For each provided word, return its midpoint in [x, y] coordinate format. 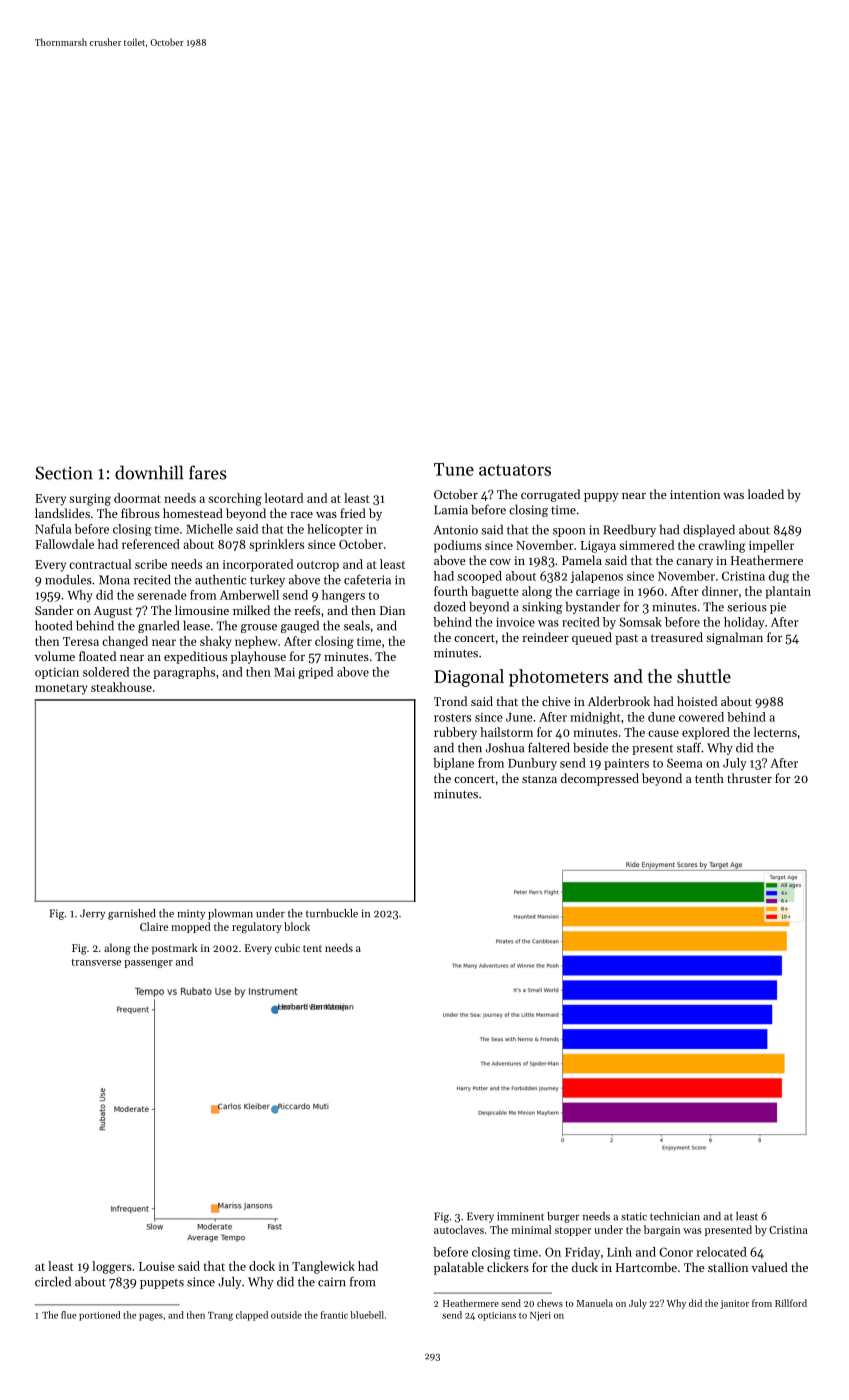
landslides [62, 513]
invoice [515, 622]
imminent [520, 1216]
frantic [334, 1315]
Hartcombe [646, 1267]
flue [69, 1315]
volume [55, 656]
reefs [307, 610]
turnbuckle [332, 913]
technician [675, 1216]
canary [694, 563]
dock [262, 1266]
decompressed [600, 779]
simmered [646, 545]
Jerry [92, 914]
